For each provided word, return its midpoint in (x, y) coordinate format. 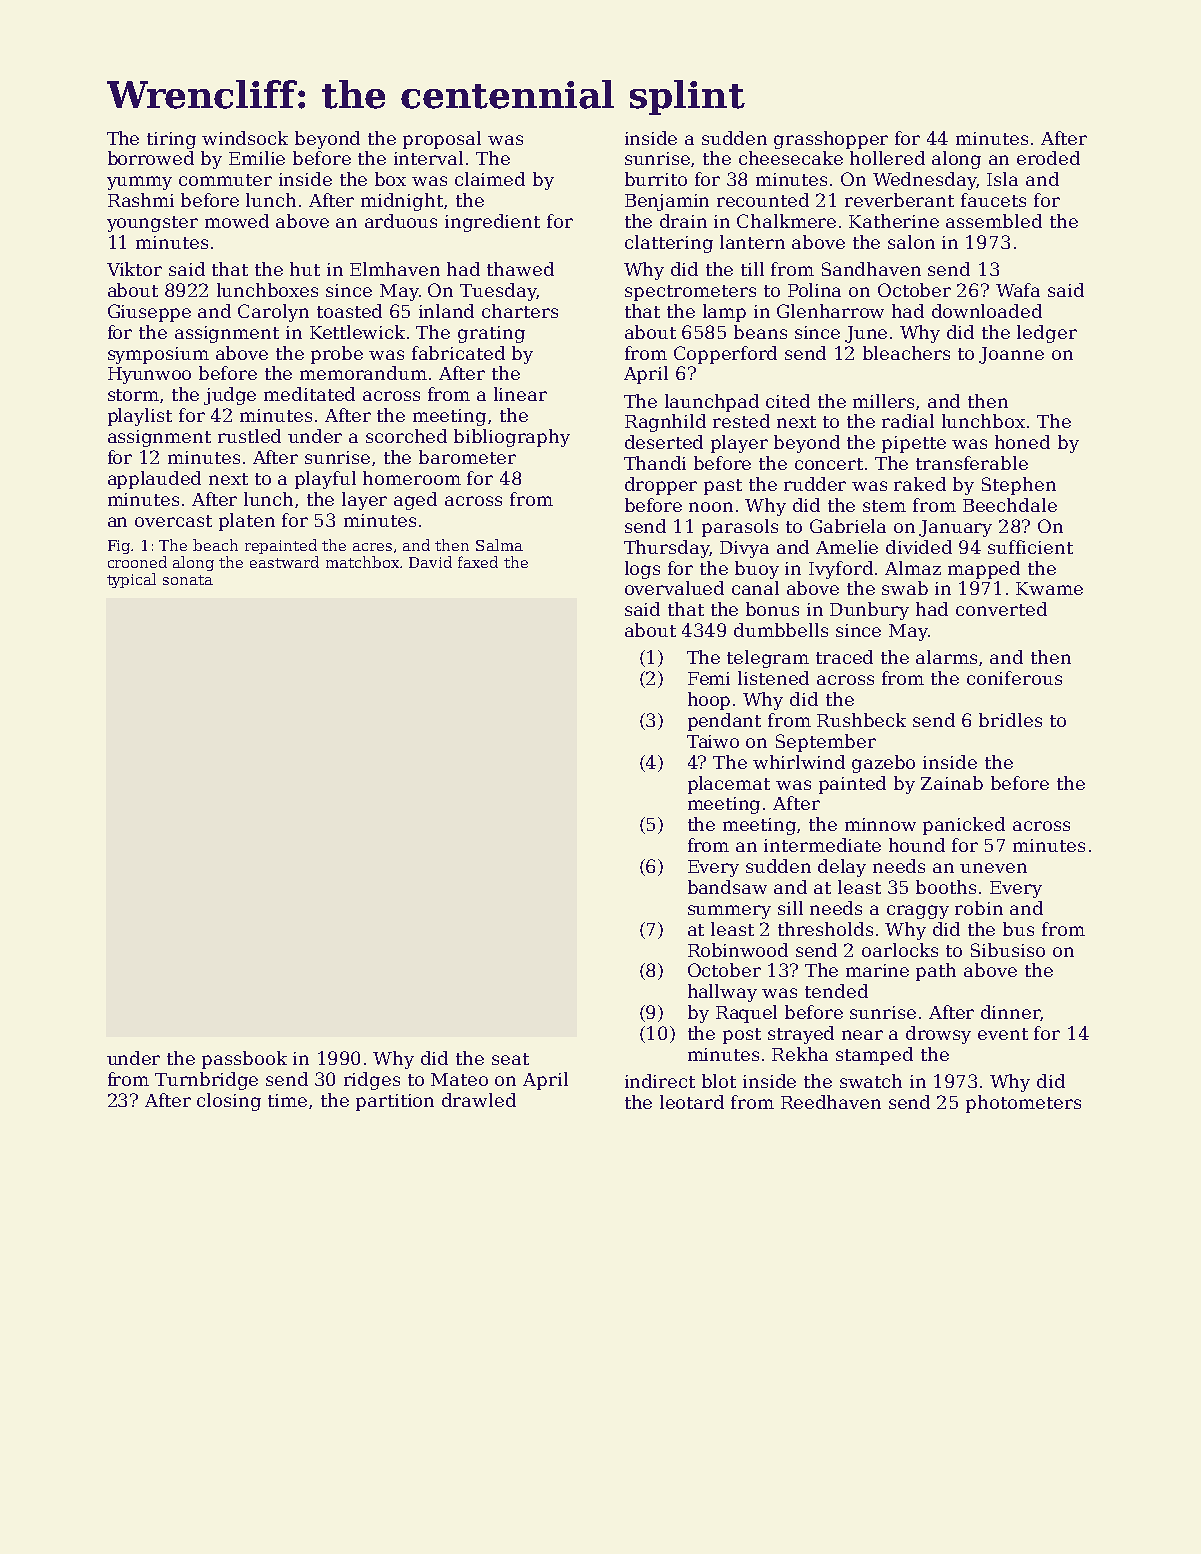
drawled (479, 1100)
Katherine (894, 221)
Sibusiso (1008, 950)
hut (305, 269)
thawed (520, 269)
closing (229, 1102)
